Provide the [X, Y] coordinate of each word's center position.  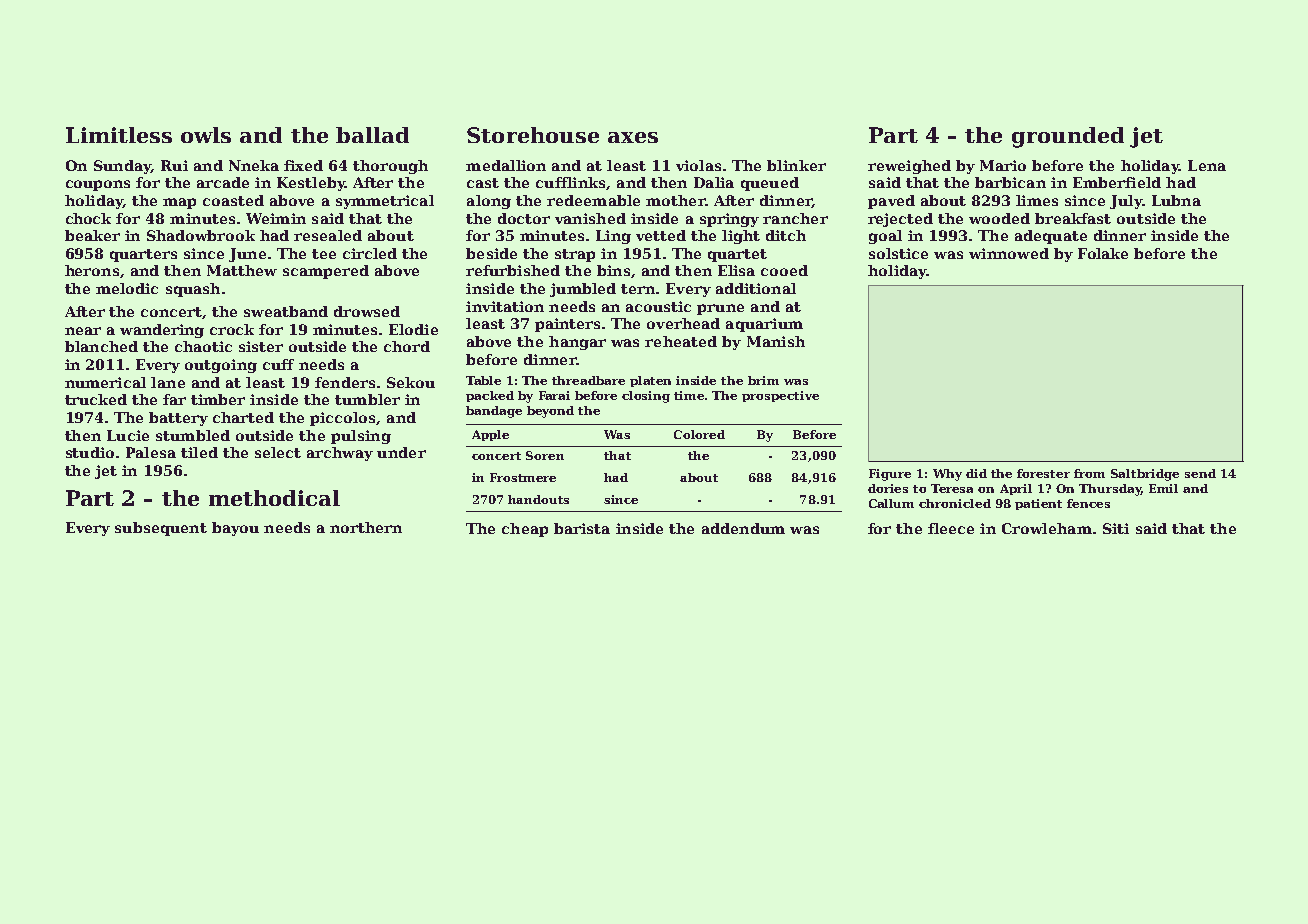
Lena [1207, 165]
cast [483, 183]
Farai [554, 395]
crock [232, 329]
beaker [92, 235]
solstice [898, 253]
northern [366, 527]
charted [243, 417]
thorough [390, 167]
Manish [776, 341]
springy [729, 220]
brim [763, 380]
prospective [780, 396]
